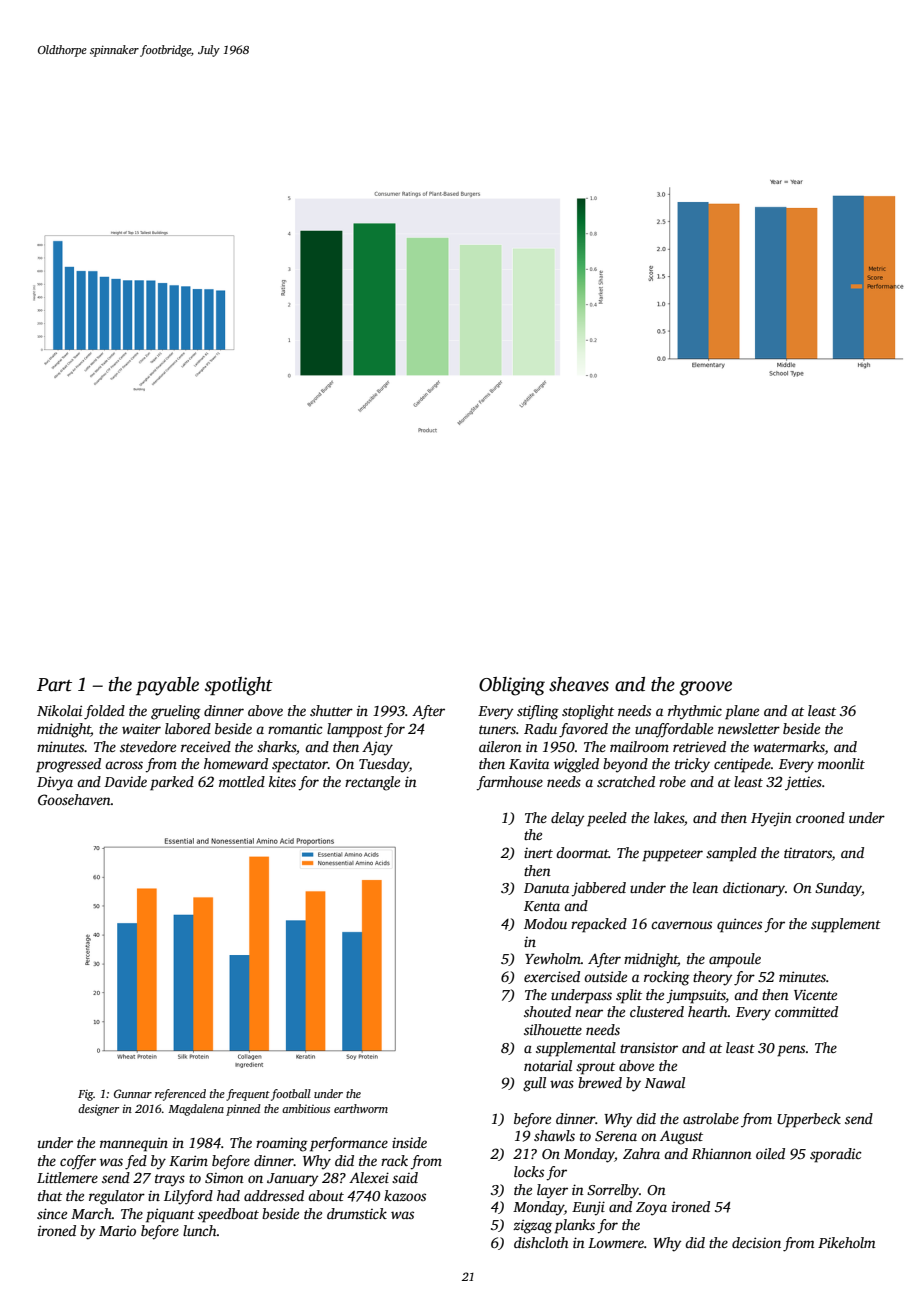 This screenshot has height=1308, width=924. What do you see at coordinates (705, 688) in the screenshot?
I see `groove` at bounding box center [705, 688].
